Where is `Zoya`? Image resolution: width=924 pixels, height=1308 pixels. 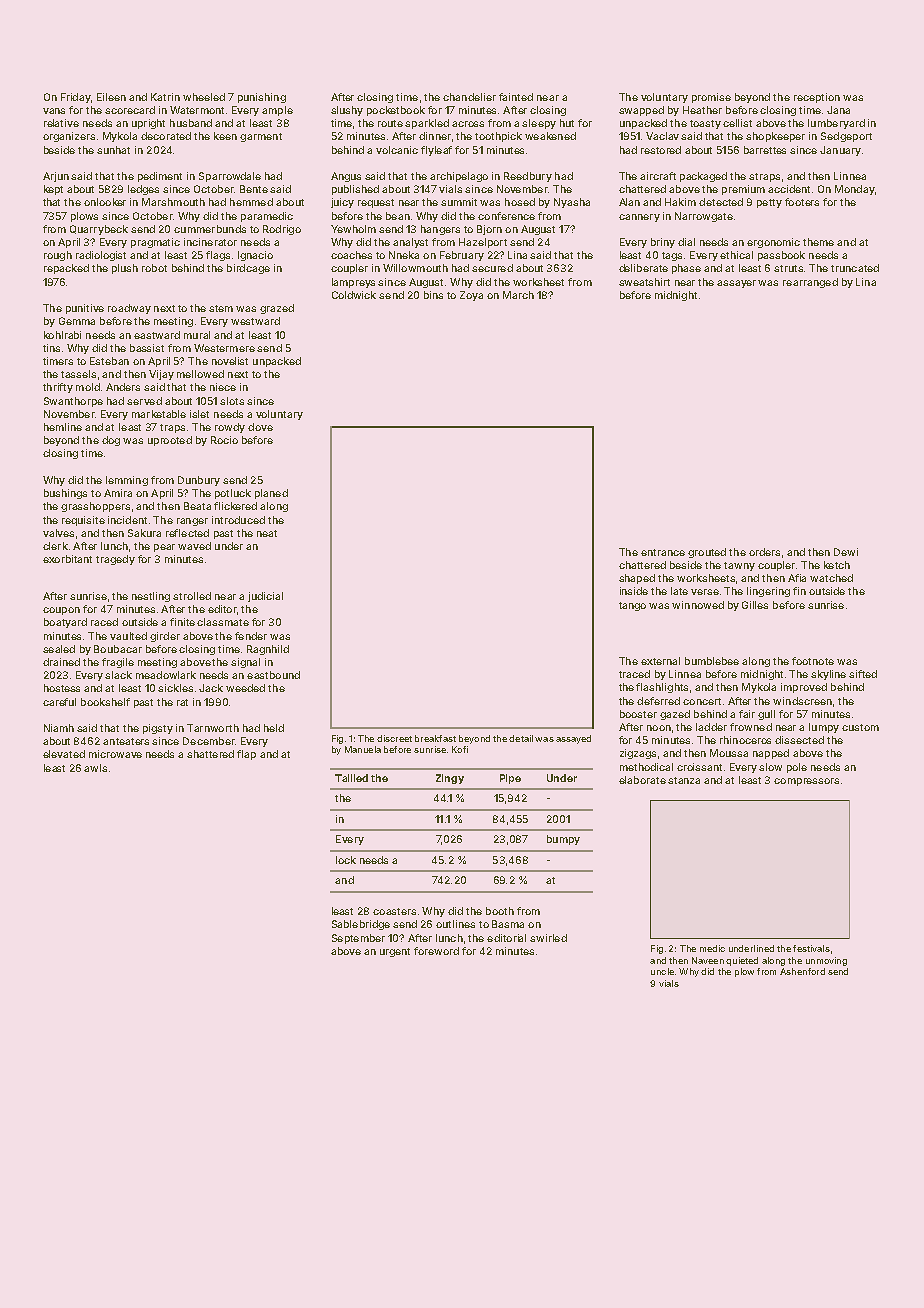
Zoya is located at coordinates (471, 296).
